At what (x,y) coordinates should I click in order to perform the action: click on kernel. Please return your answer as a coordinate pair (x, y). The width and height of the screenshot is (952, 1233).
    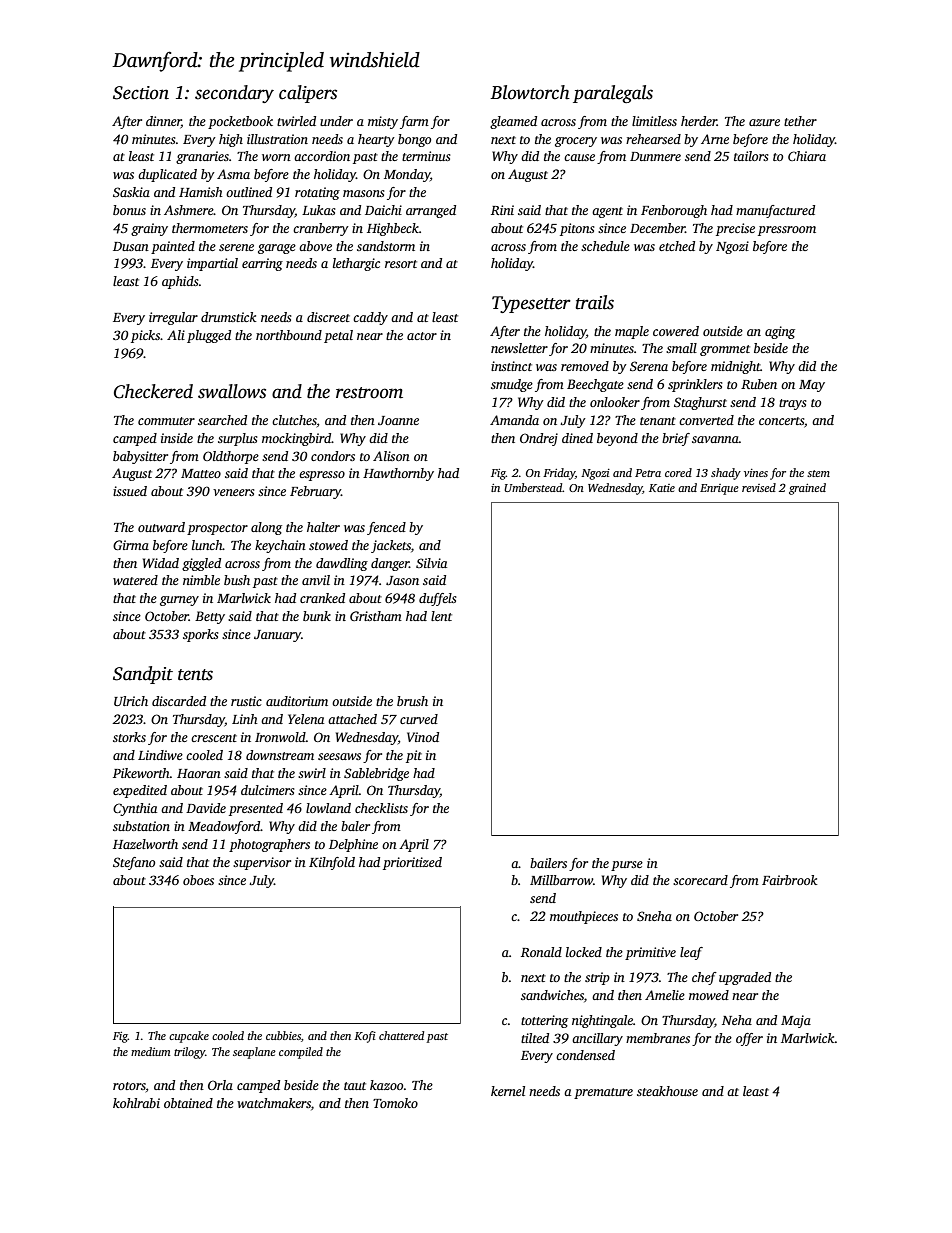
    Looking at the image, I should click on (508, 1091).
